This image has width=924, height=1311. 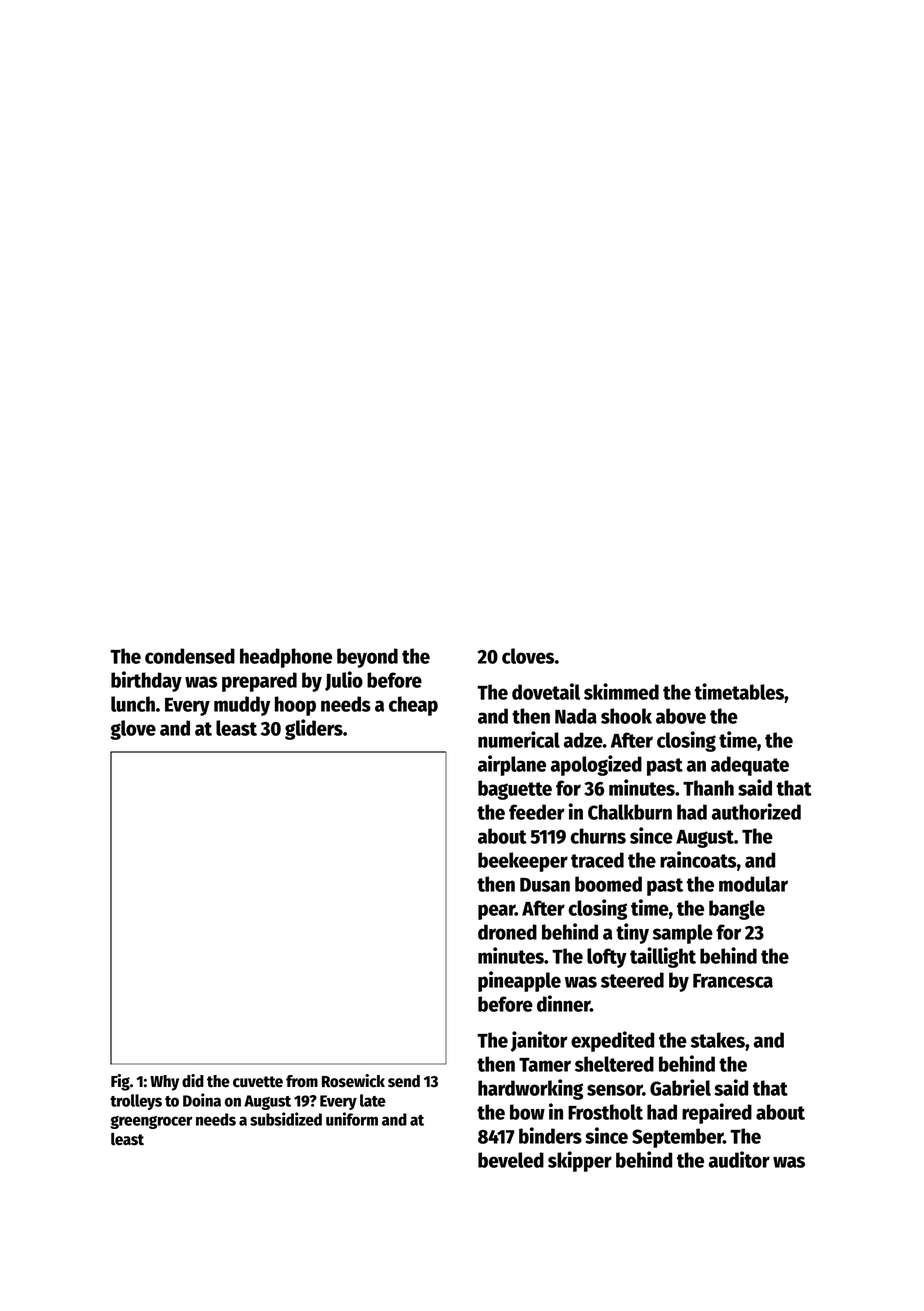 I want to click on did, so click(x=193, y=1081).
